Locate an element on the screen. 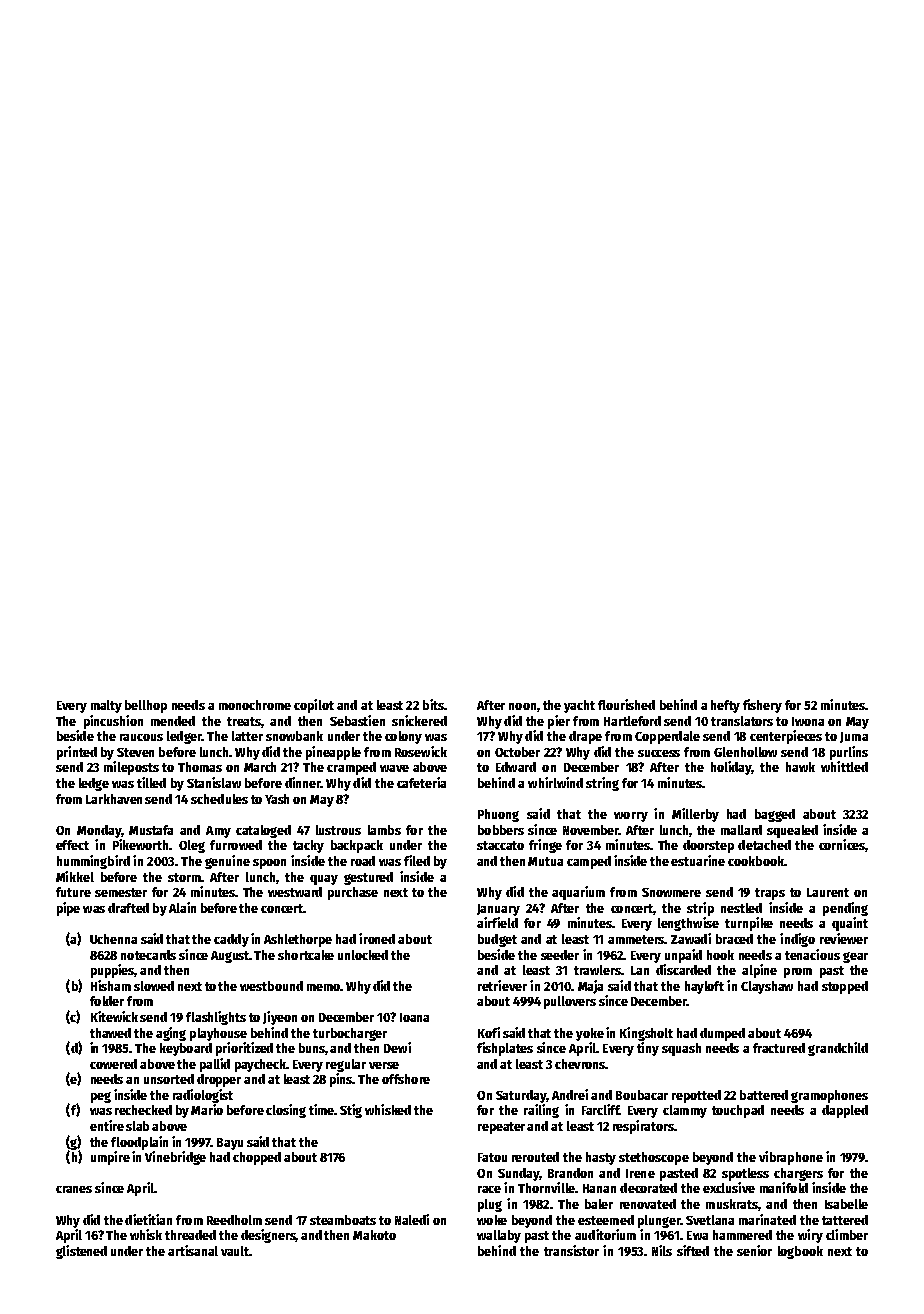 Image resolution: width=924 pixels, height=1314 pixels. holiday is located at coordinates (731, 768).
